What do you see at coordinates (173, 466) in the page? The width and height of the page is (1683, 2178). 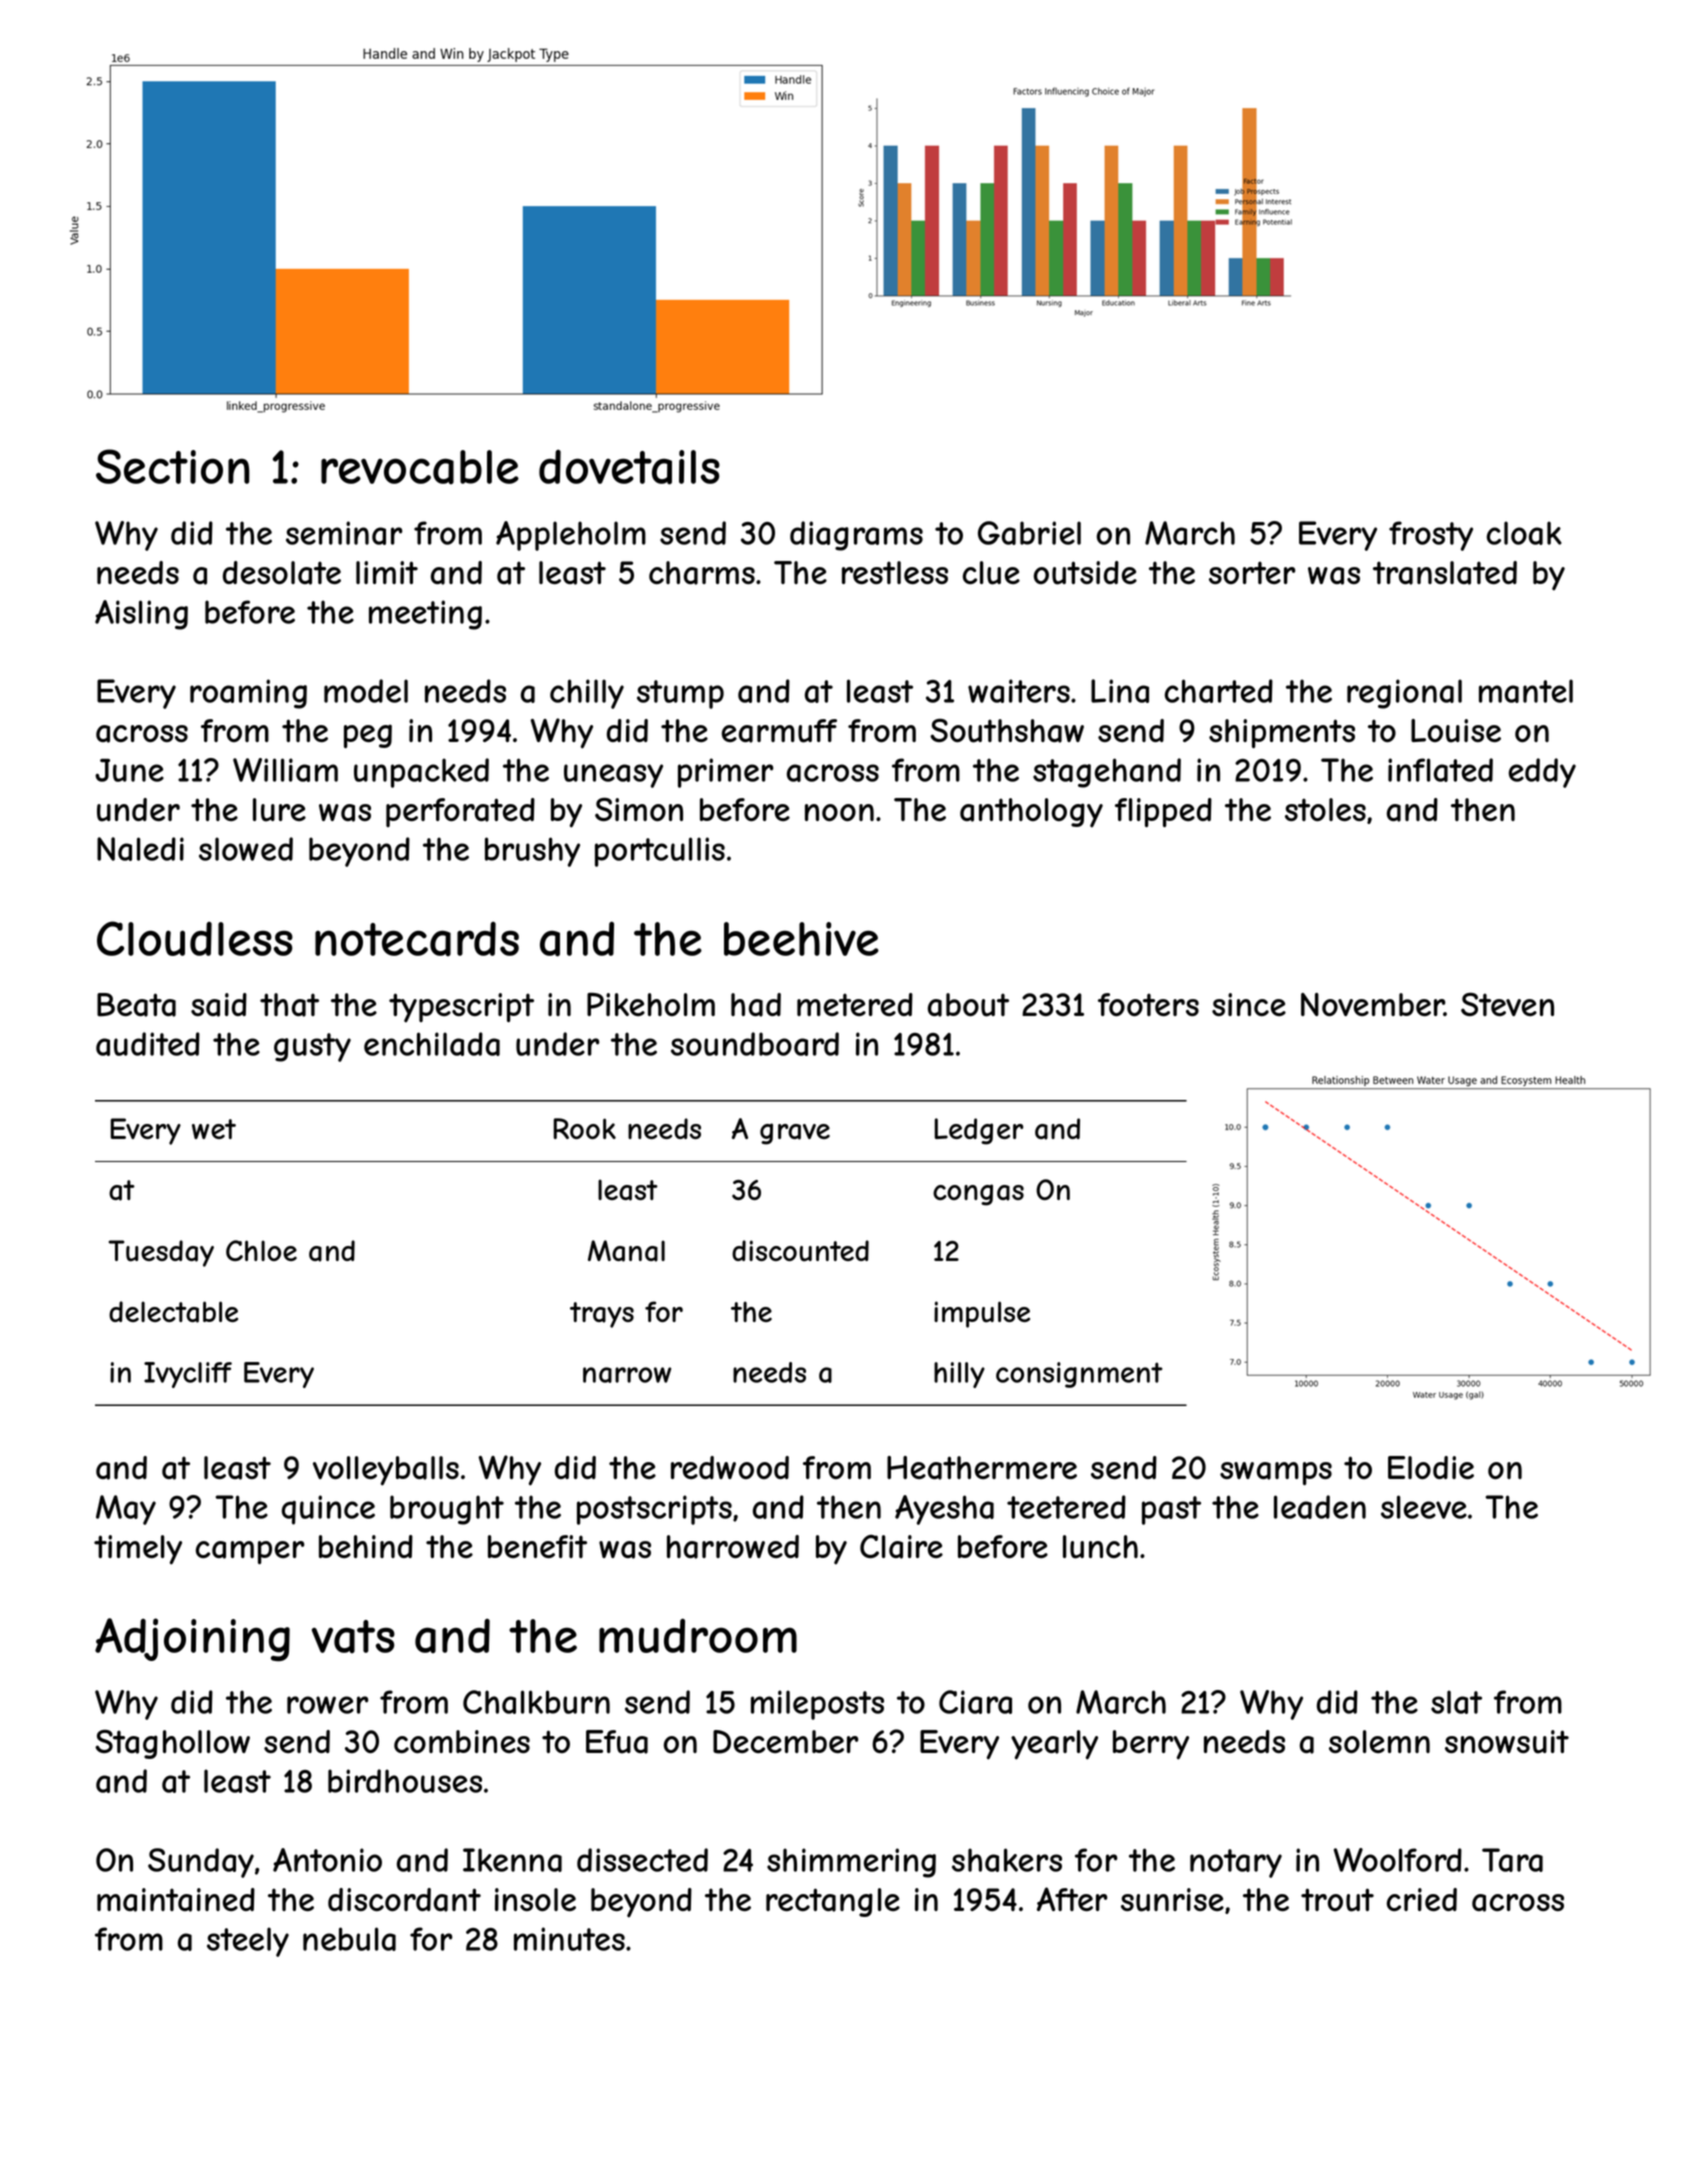 I see `Section` at bounding box center [173, 466].
